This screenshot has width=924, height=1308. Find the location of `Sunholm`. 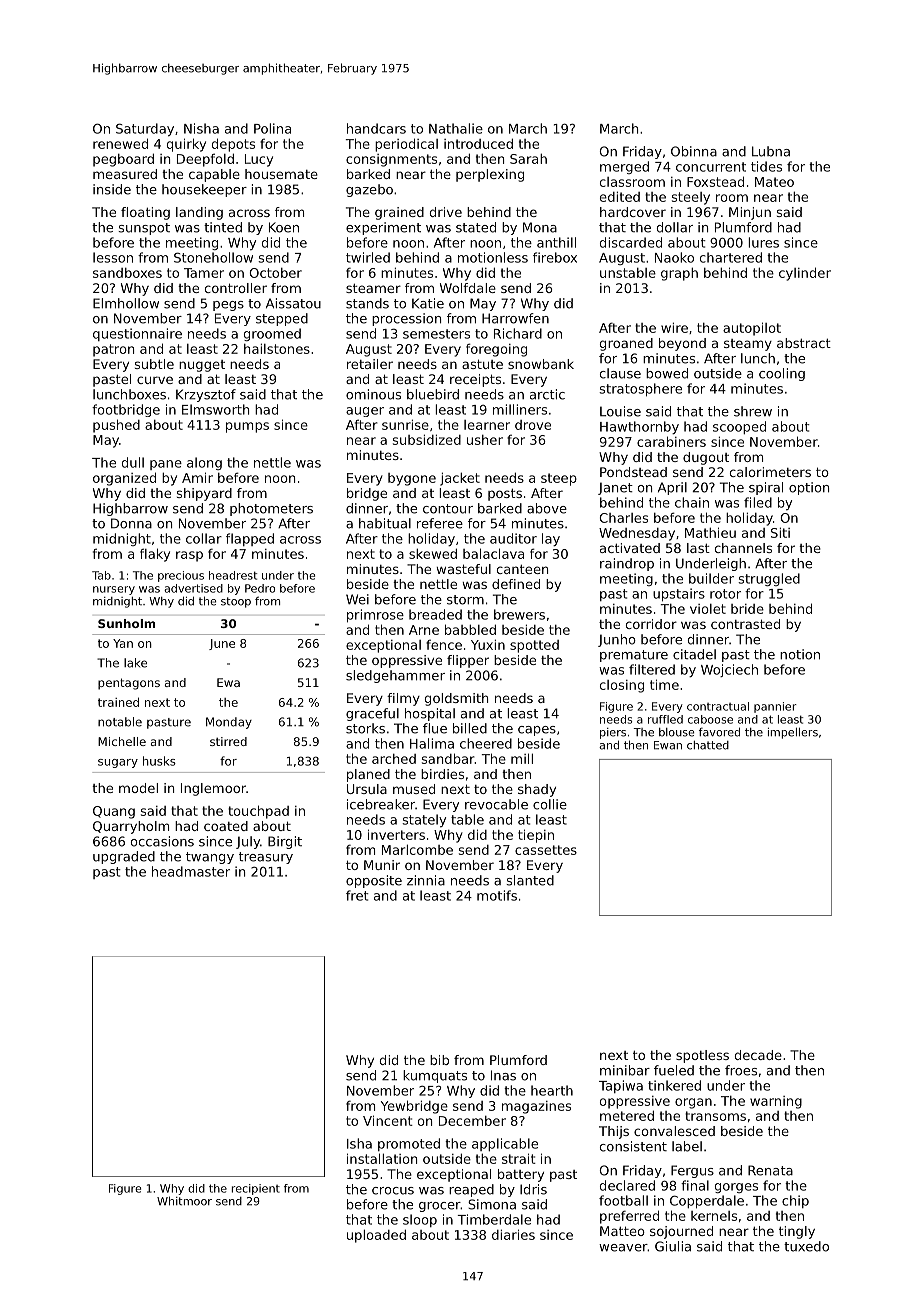

Sunholm is located at coordinates (126, 623).
